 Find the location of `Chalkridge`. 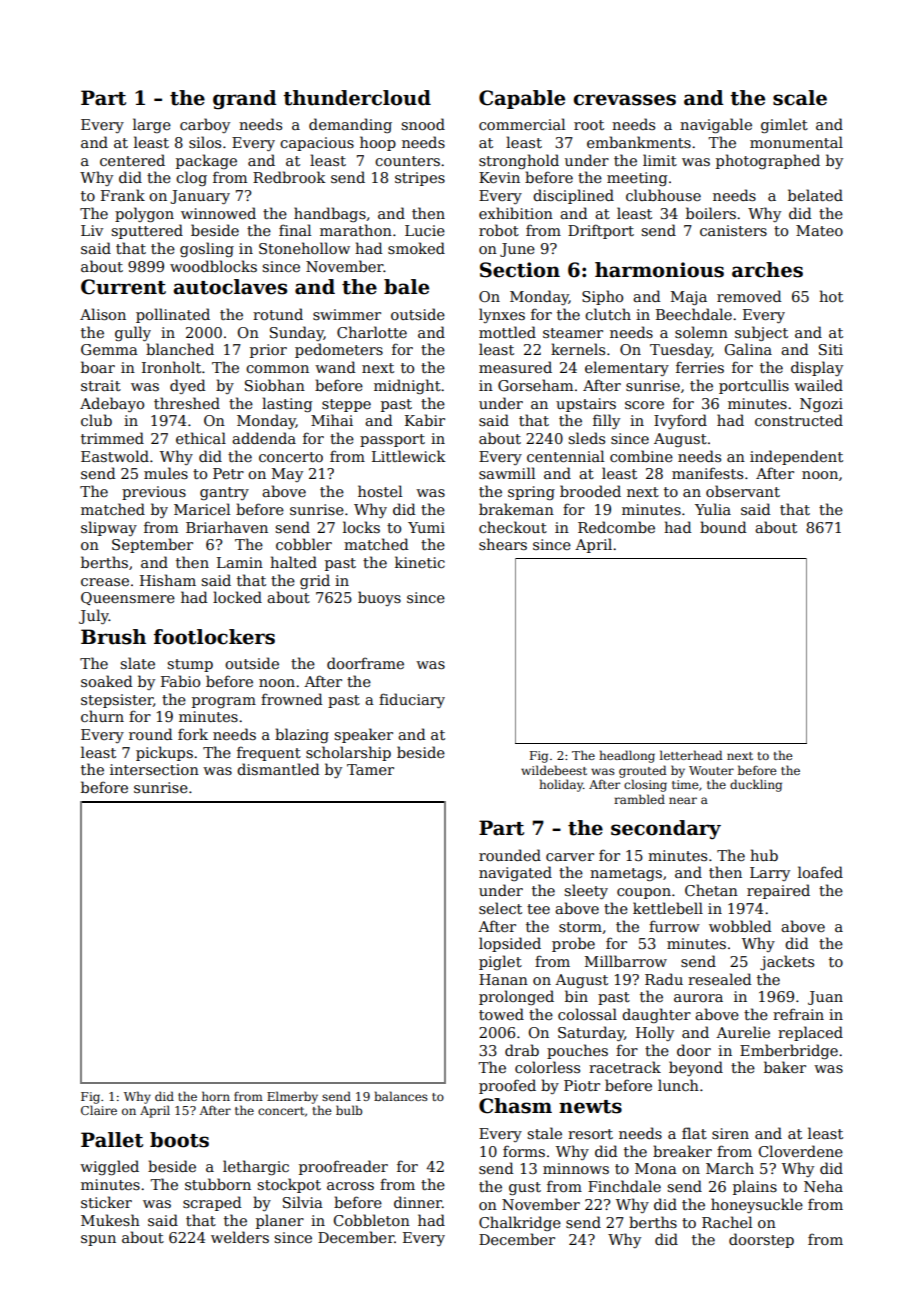

Chalkridge is located at coordinates (520, 1223).
